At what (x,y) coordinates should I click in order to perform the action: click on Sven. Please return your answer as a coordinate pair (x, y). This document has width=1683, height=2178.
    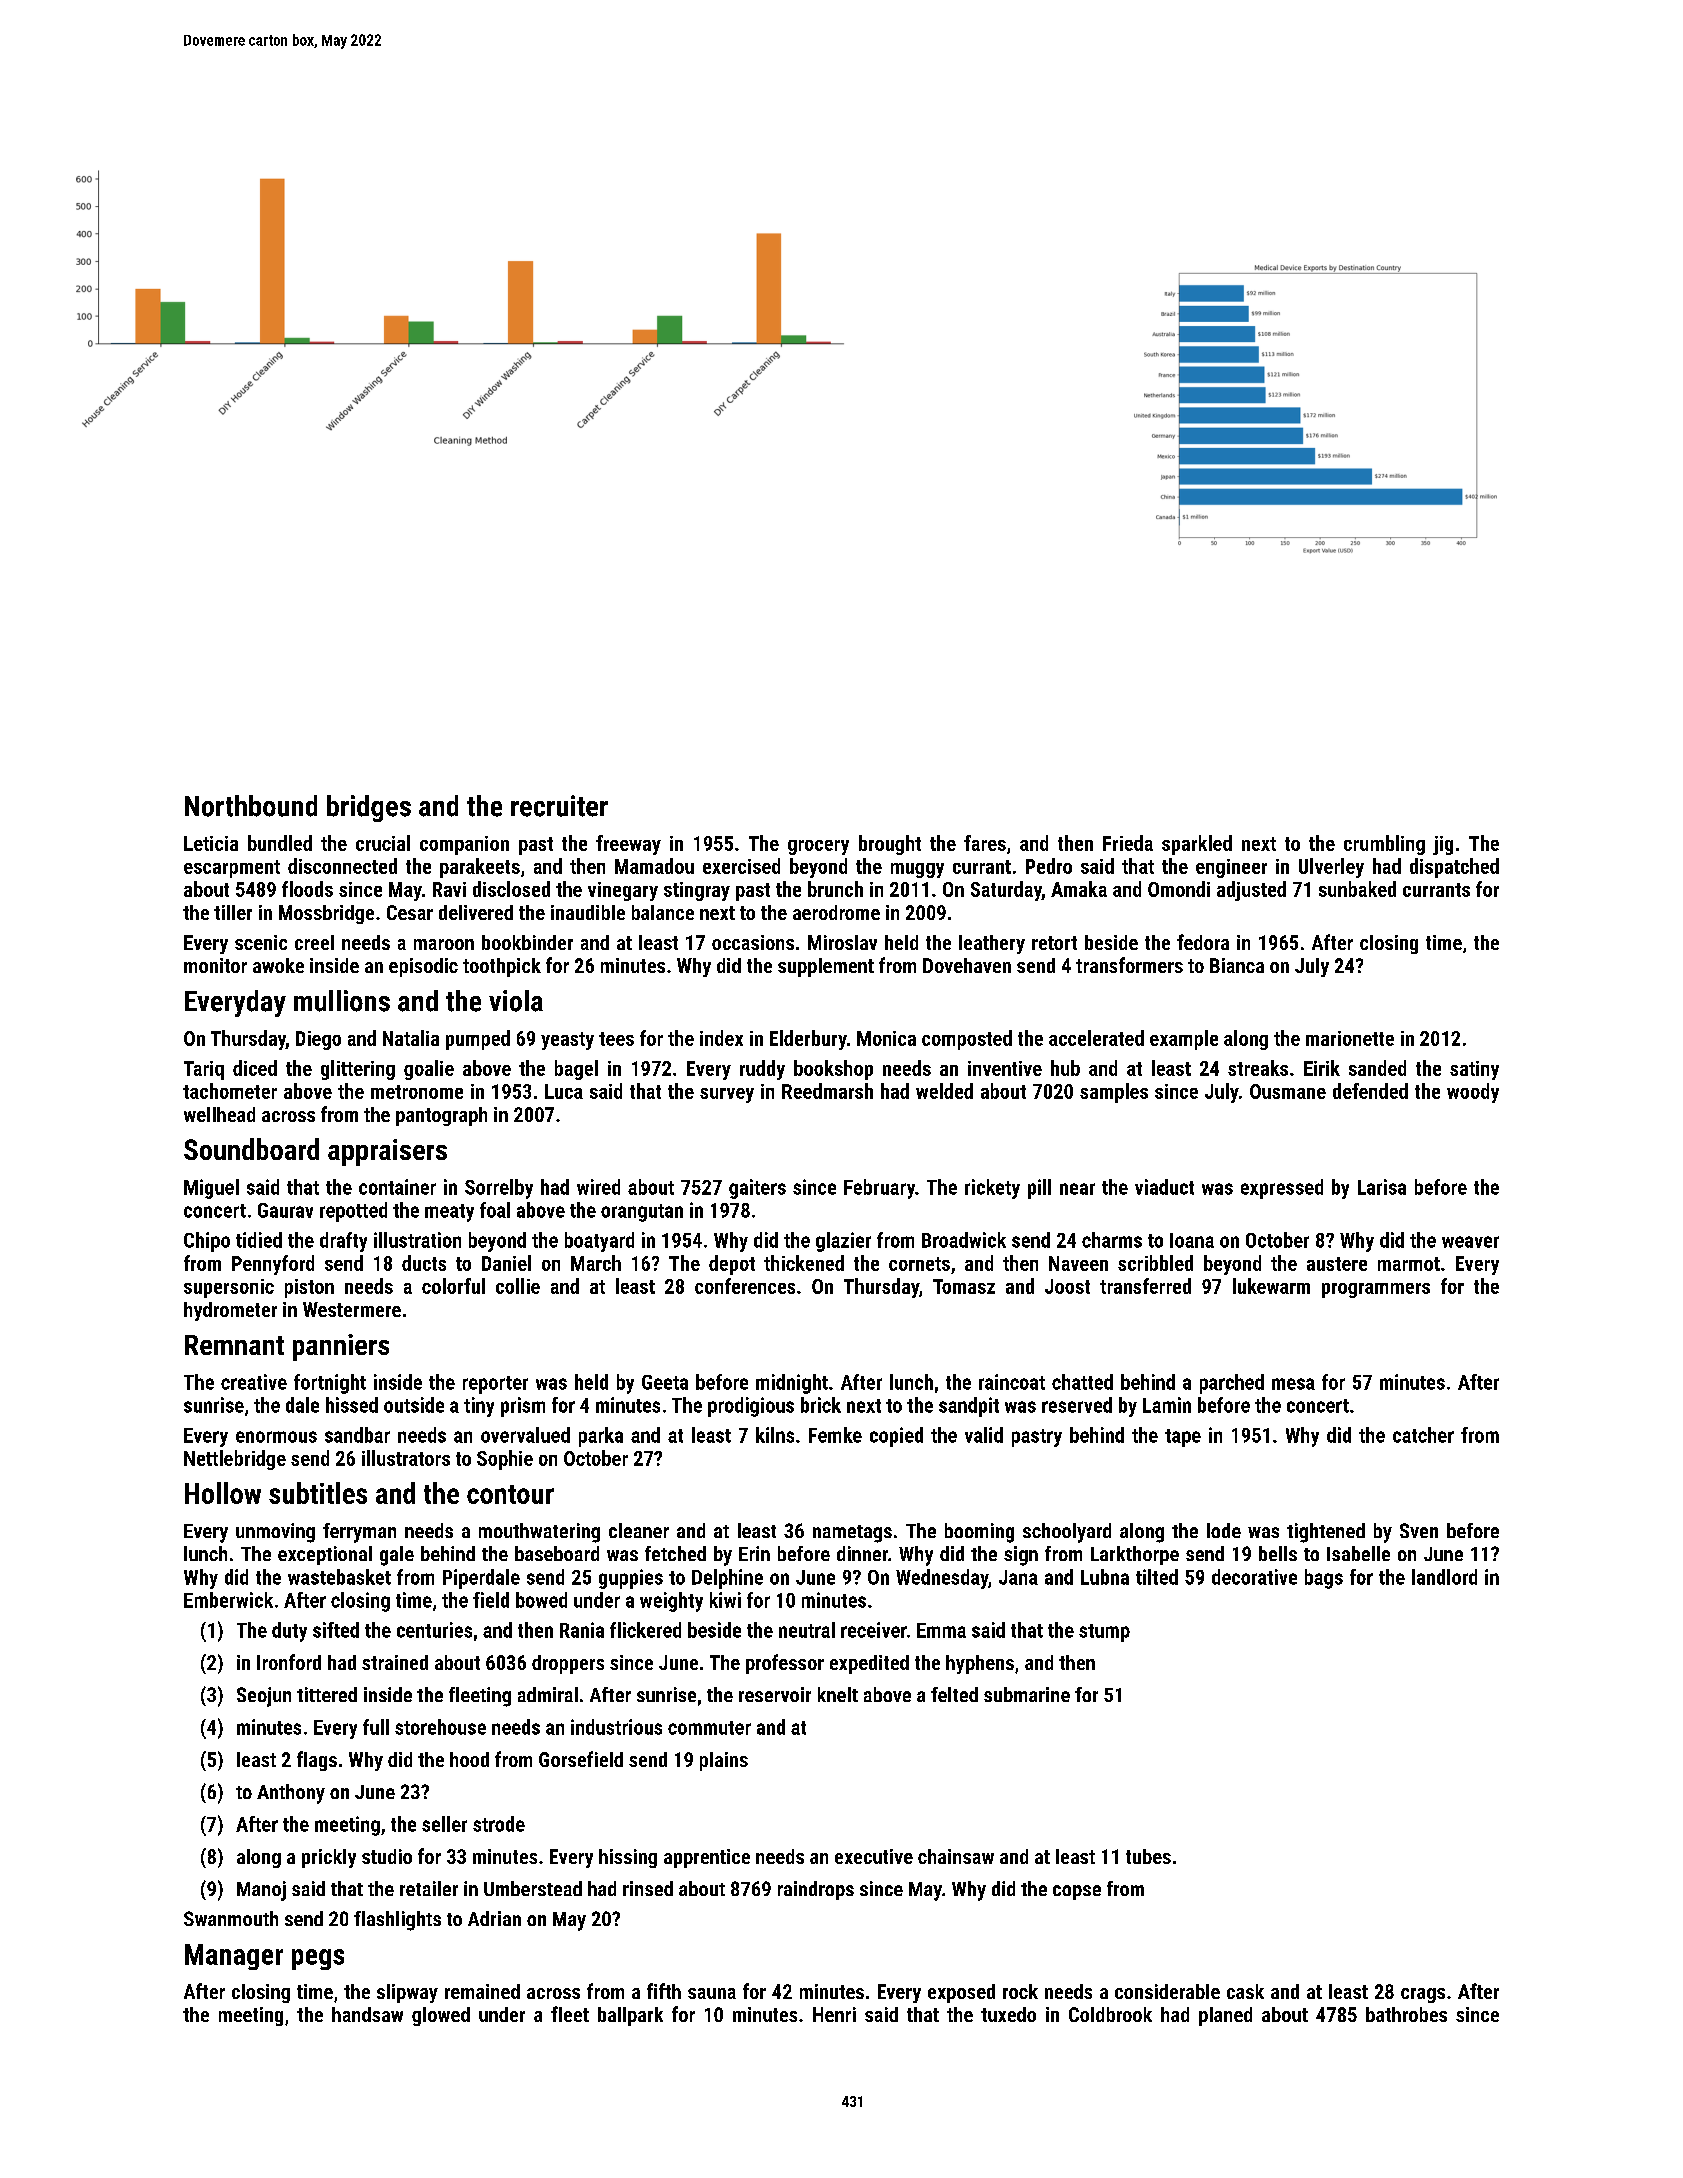
    Looking at the image, I should click on (1419, 1530).
